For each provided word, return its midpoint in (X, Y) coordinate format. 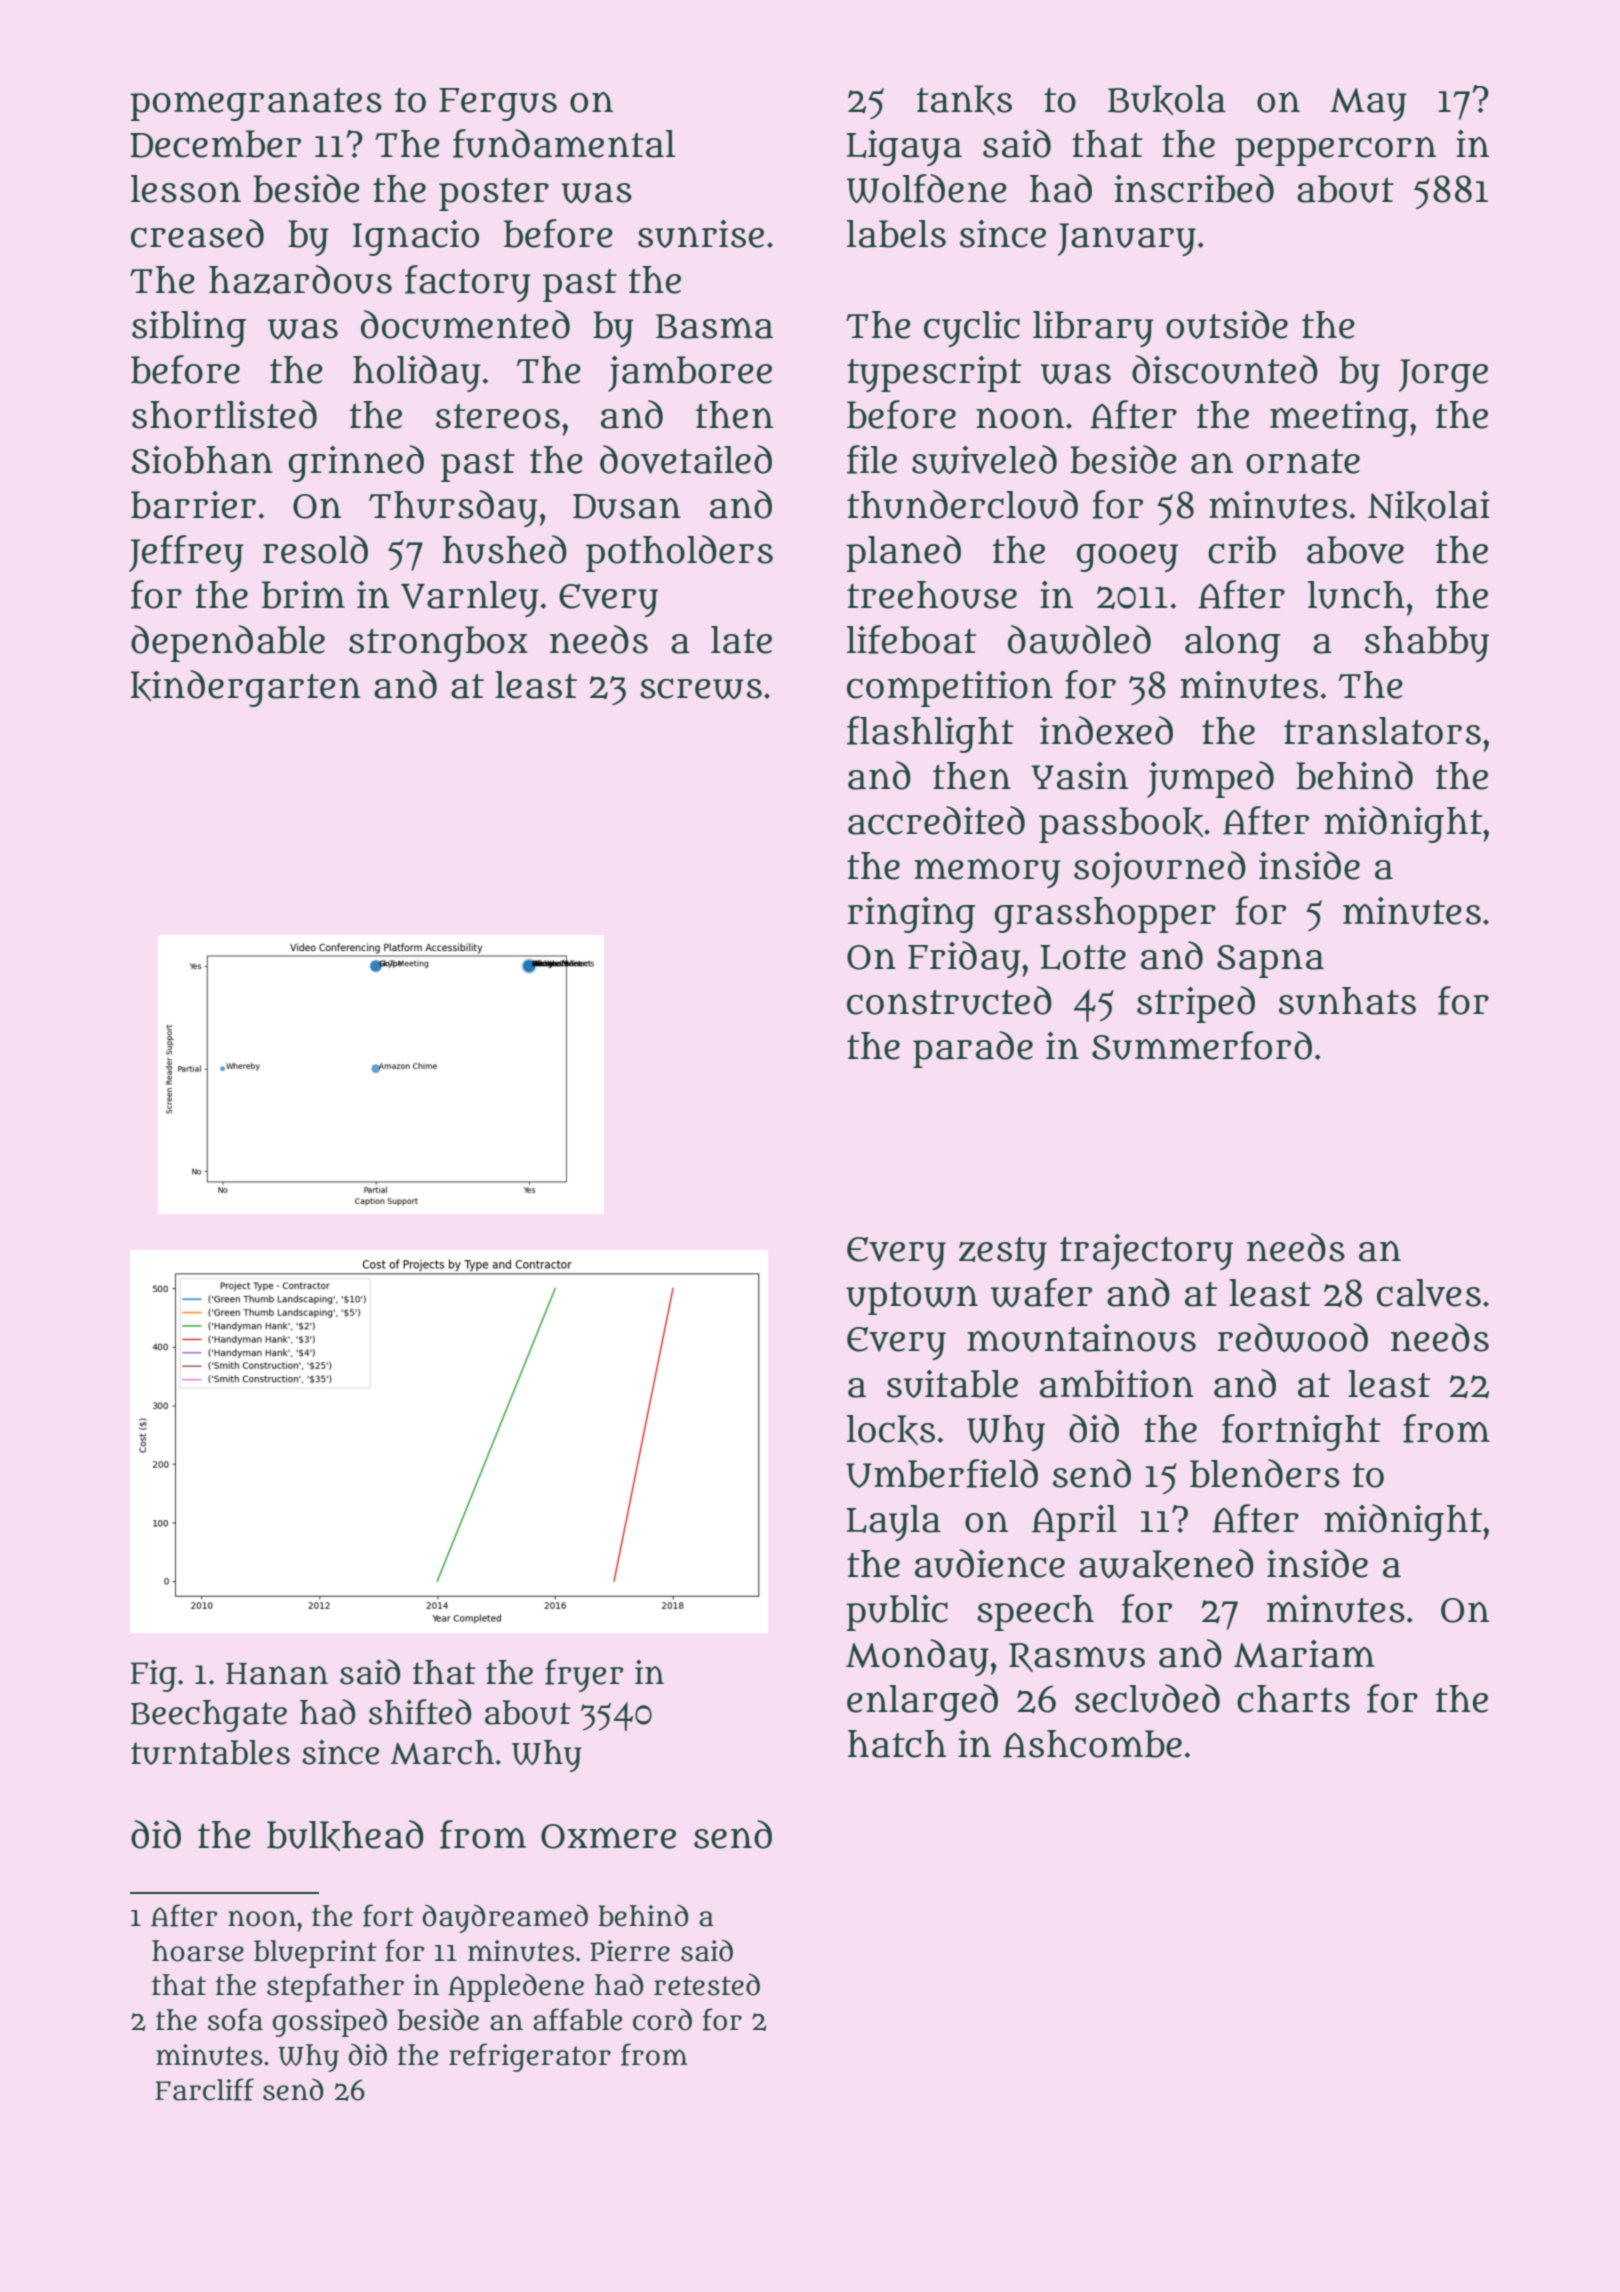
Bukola (1167, 100)
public (897, 1613)
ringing (911, 915)
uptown (912, 1298)
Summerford (1202, 1045)
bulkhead (345, 1835)
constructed (949, 1000)
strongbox (438, 644)
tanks (964, 100)
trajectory (1146, 1252)
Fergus (498, 104)
